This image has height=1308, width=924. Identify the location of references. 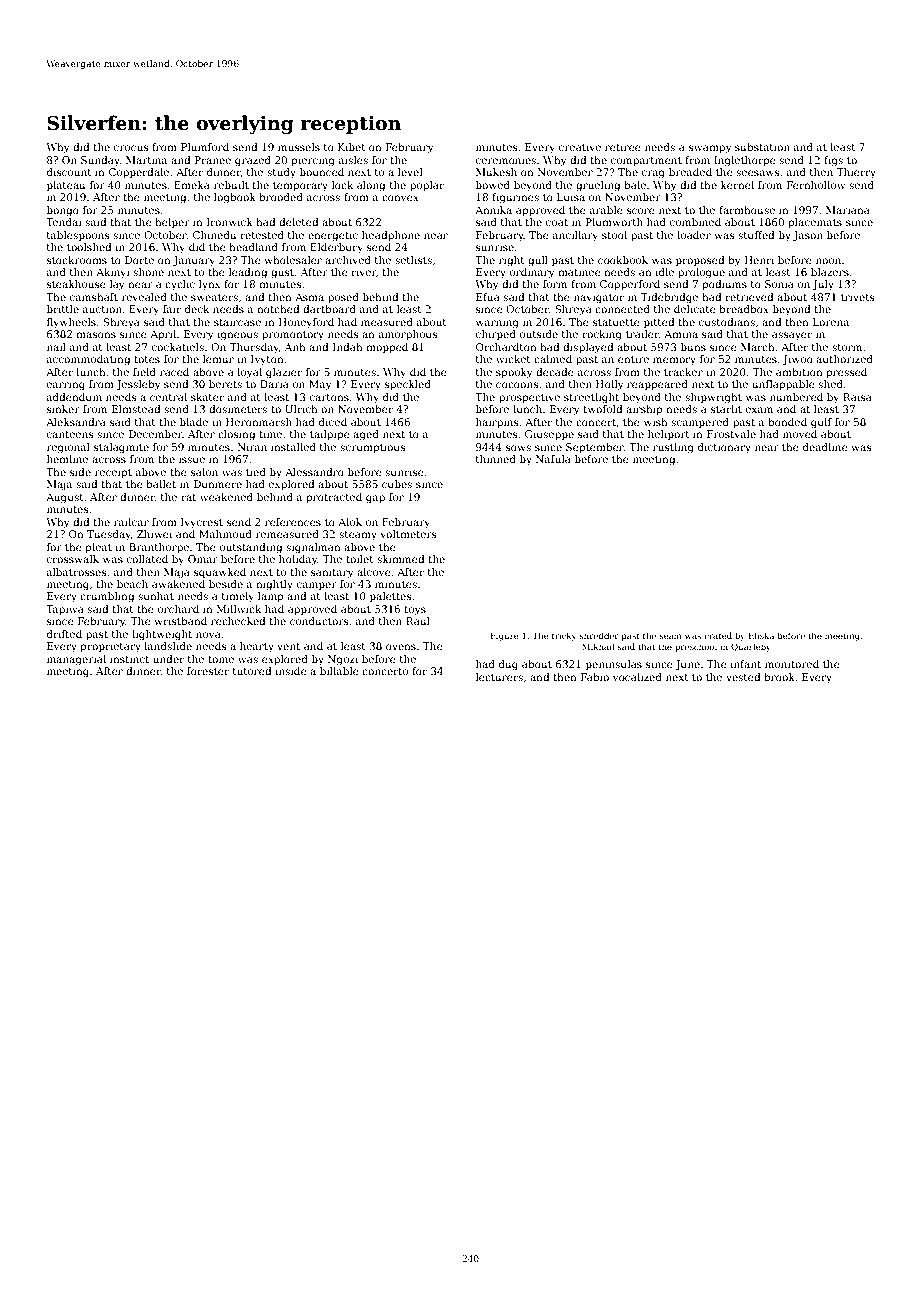
(293, 522).
